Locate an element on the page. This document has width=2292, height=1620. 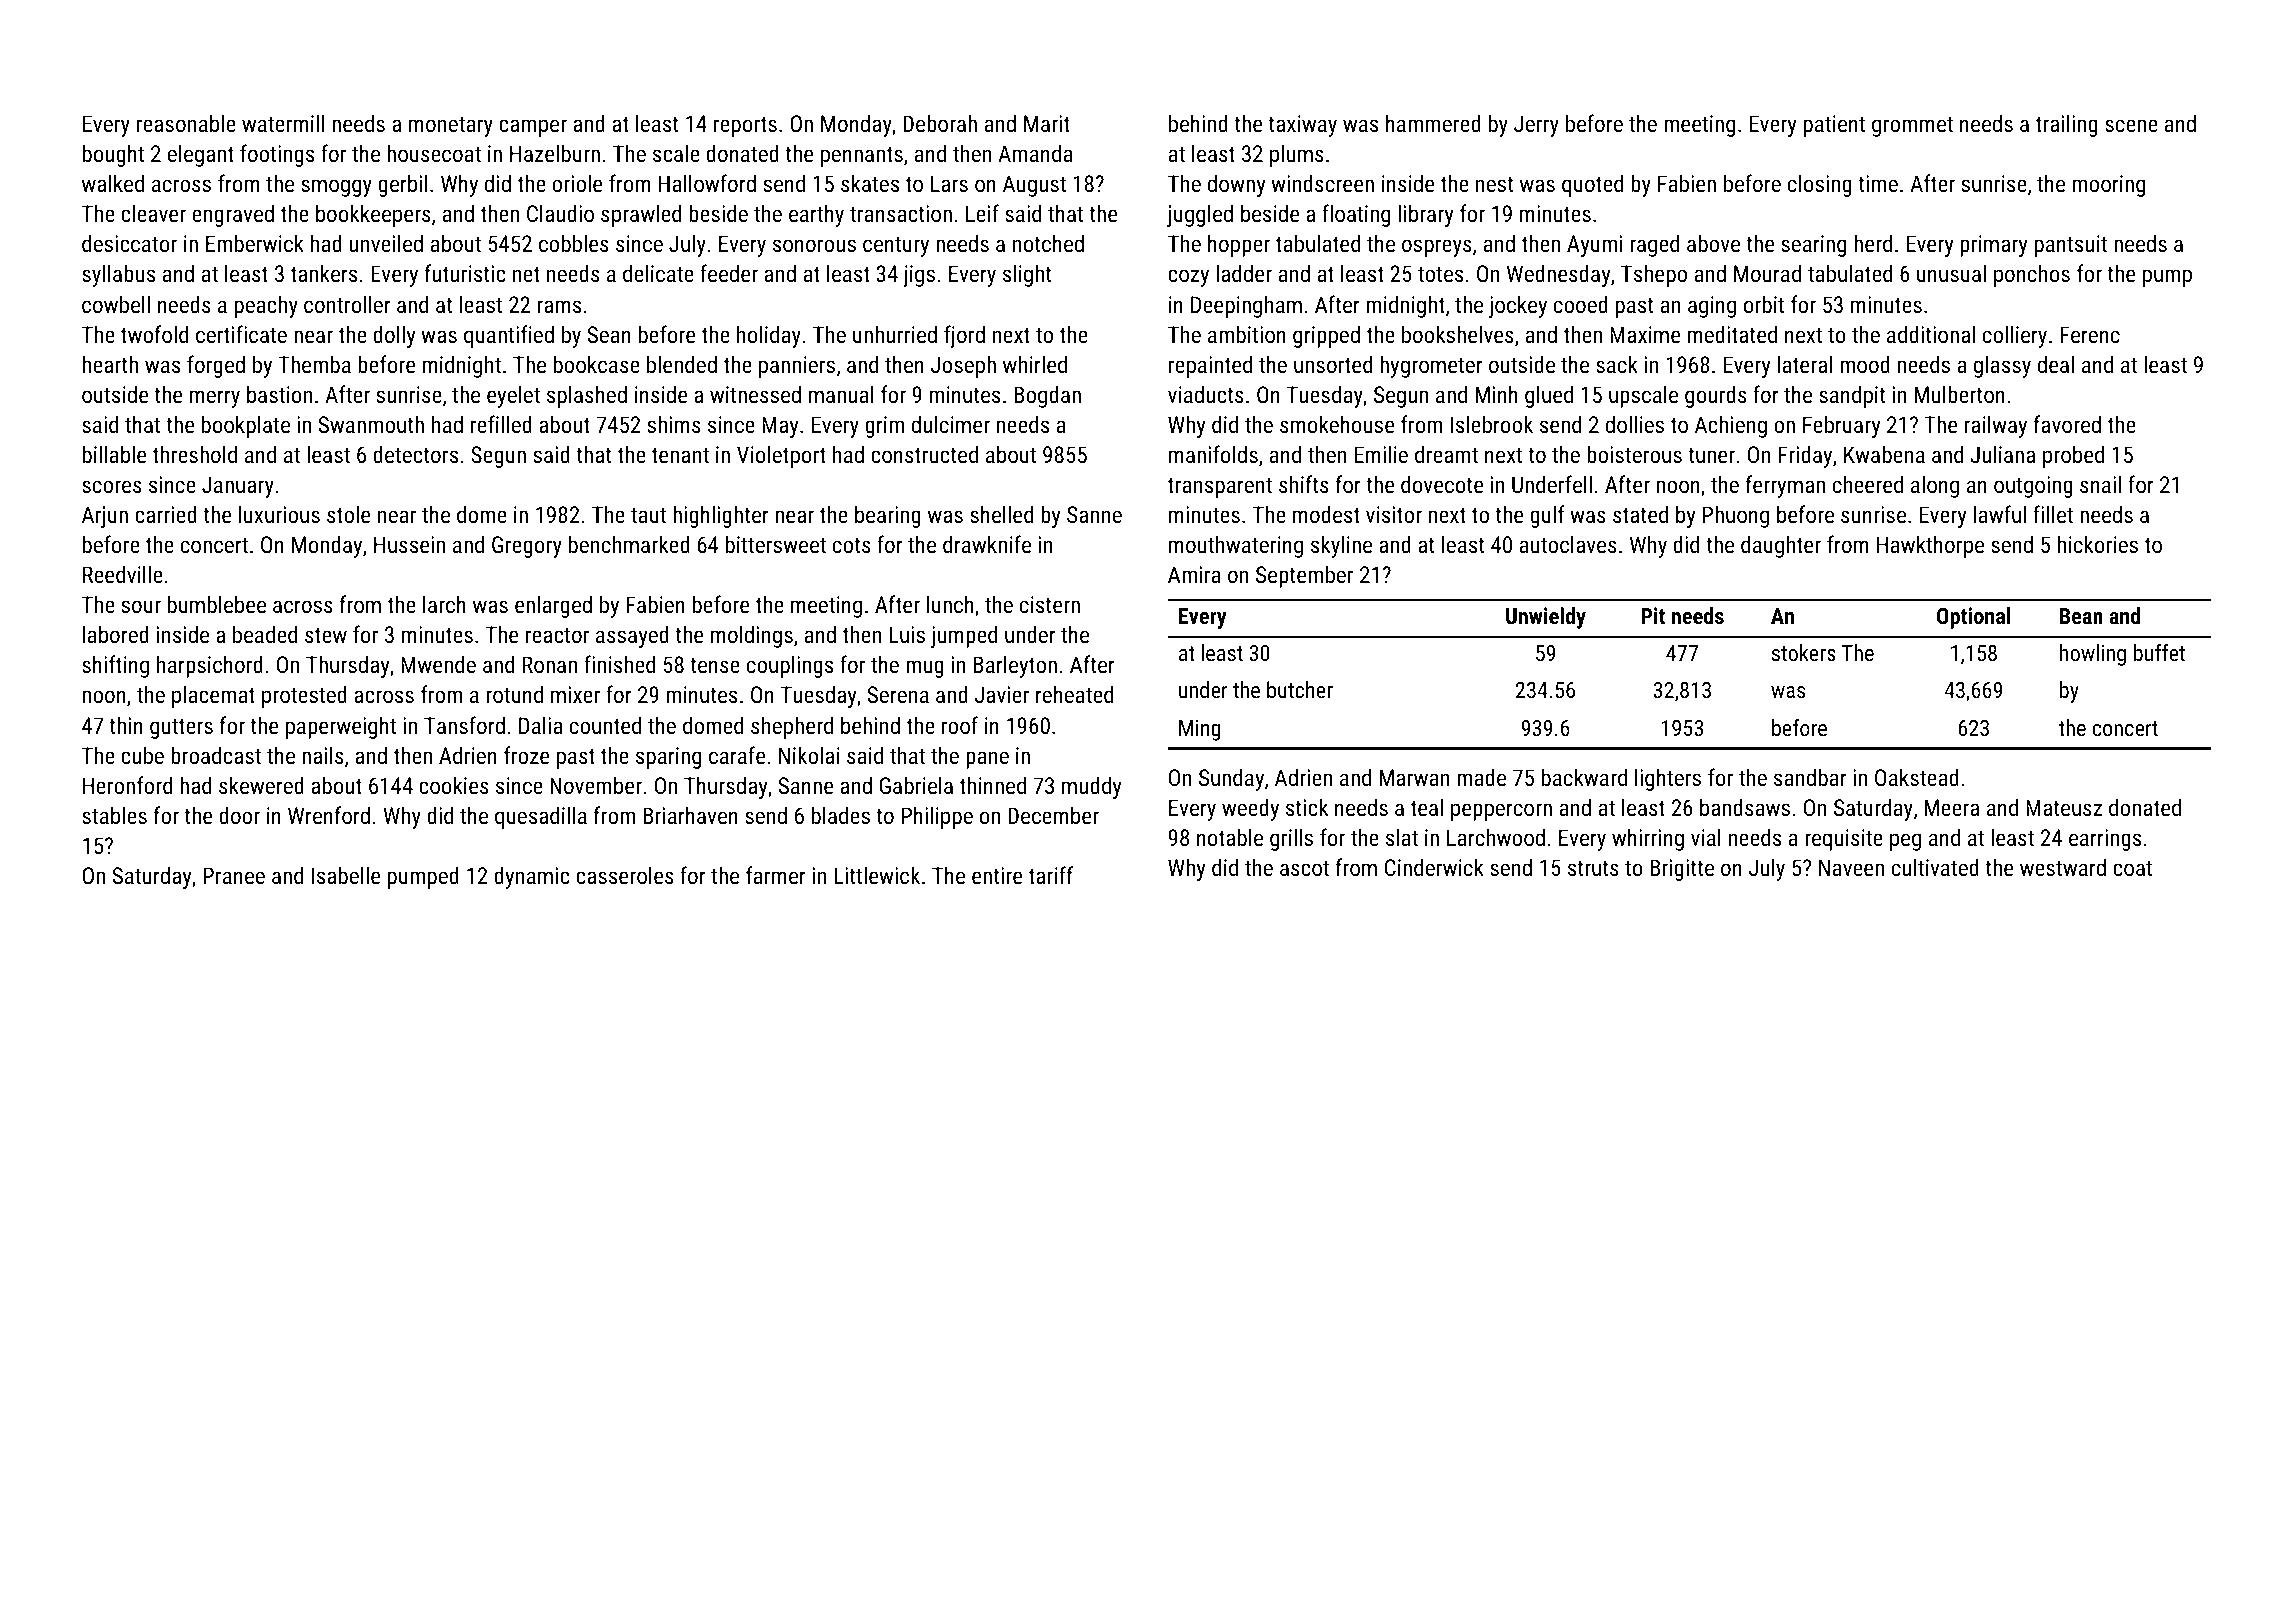
mixer is located at coordinates (575, 694).
